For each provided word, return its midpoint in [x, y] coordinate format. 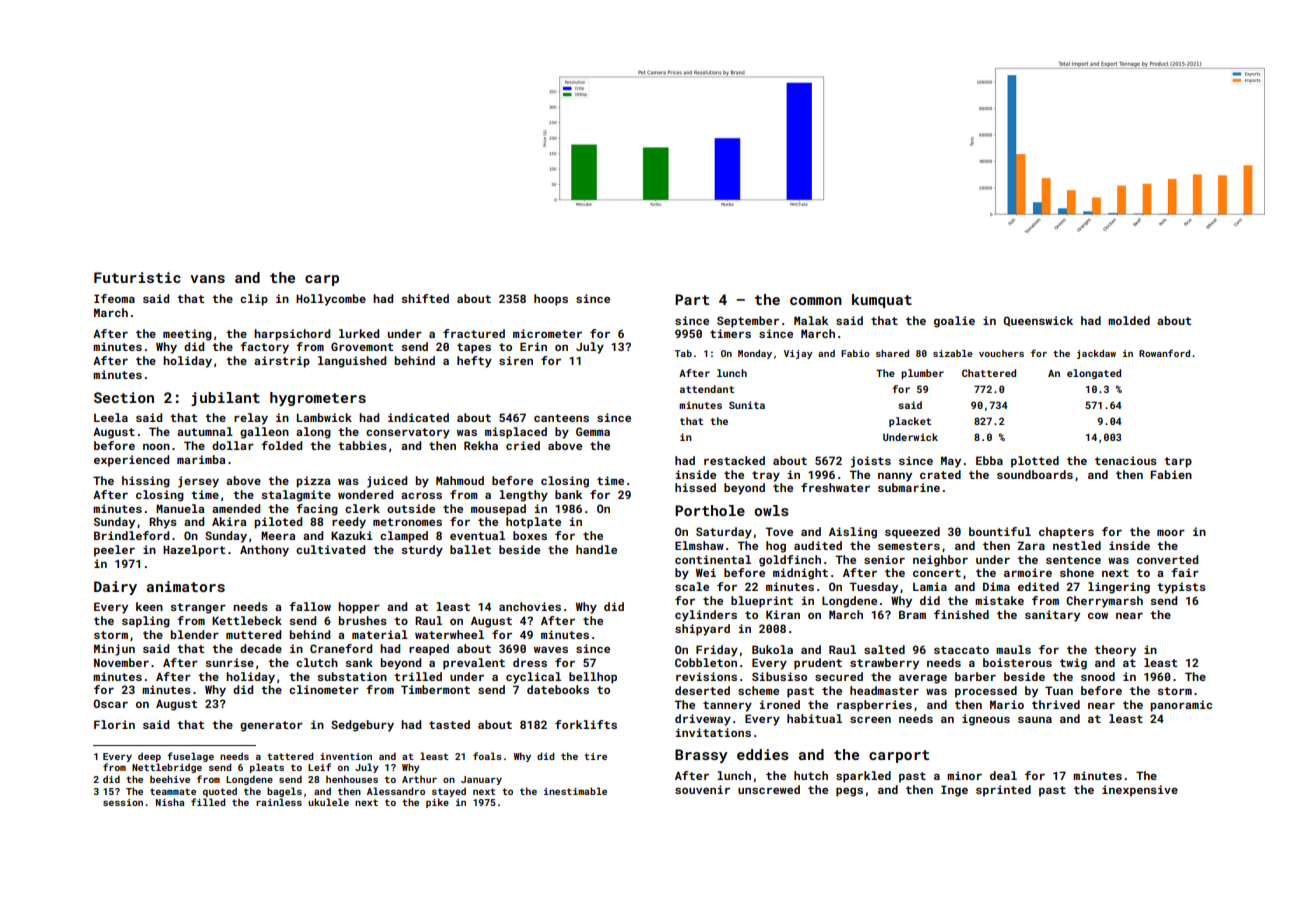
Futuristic [137, 277]
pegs [849, 792]
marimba [201, 459]
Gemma [593, 431]
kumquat [882, 301]
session [123, 802]
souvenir [702, 789]
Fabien [1171, 474]
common [816, 301]
